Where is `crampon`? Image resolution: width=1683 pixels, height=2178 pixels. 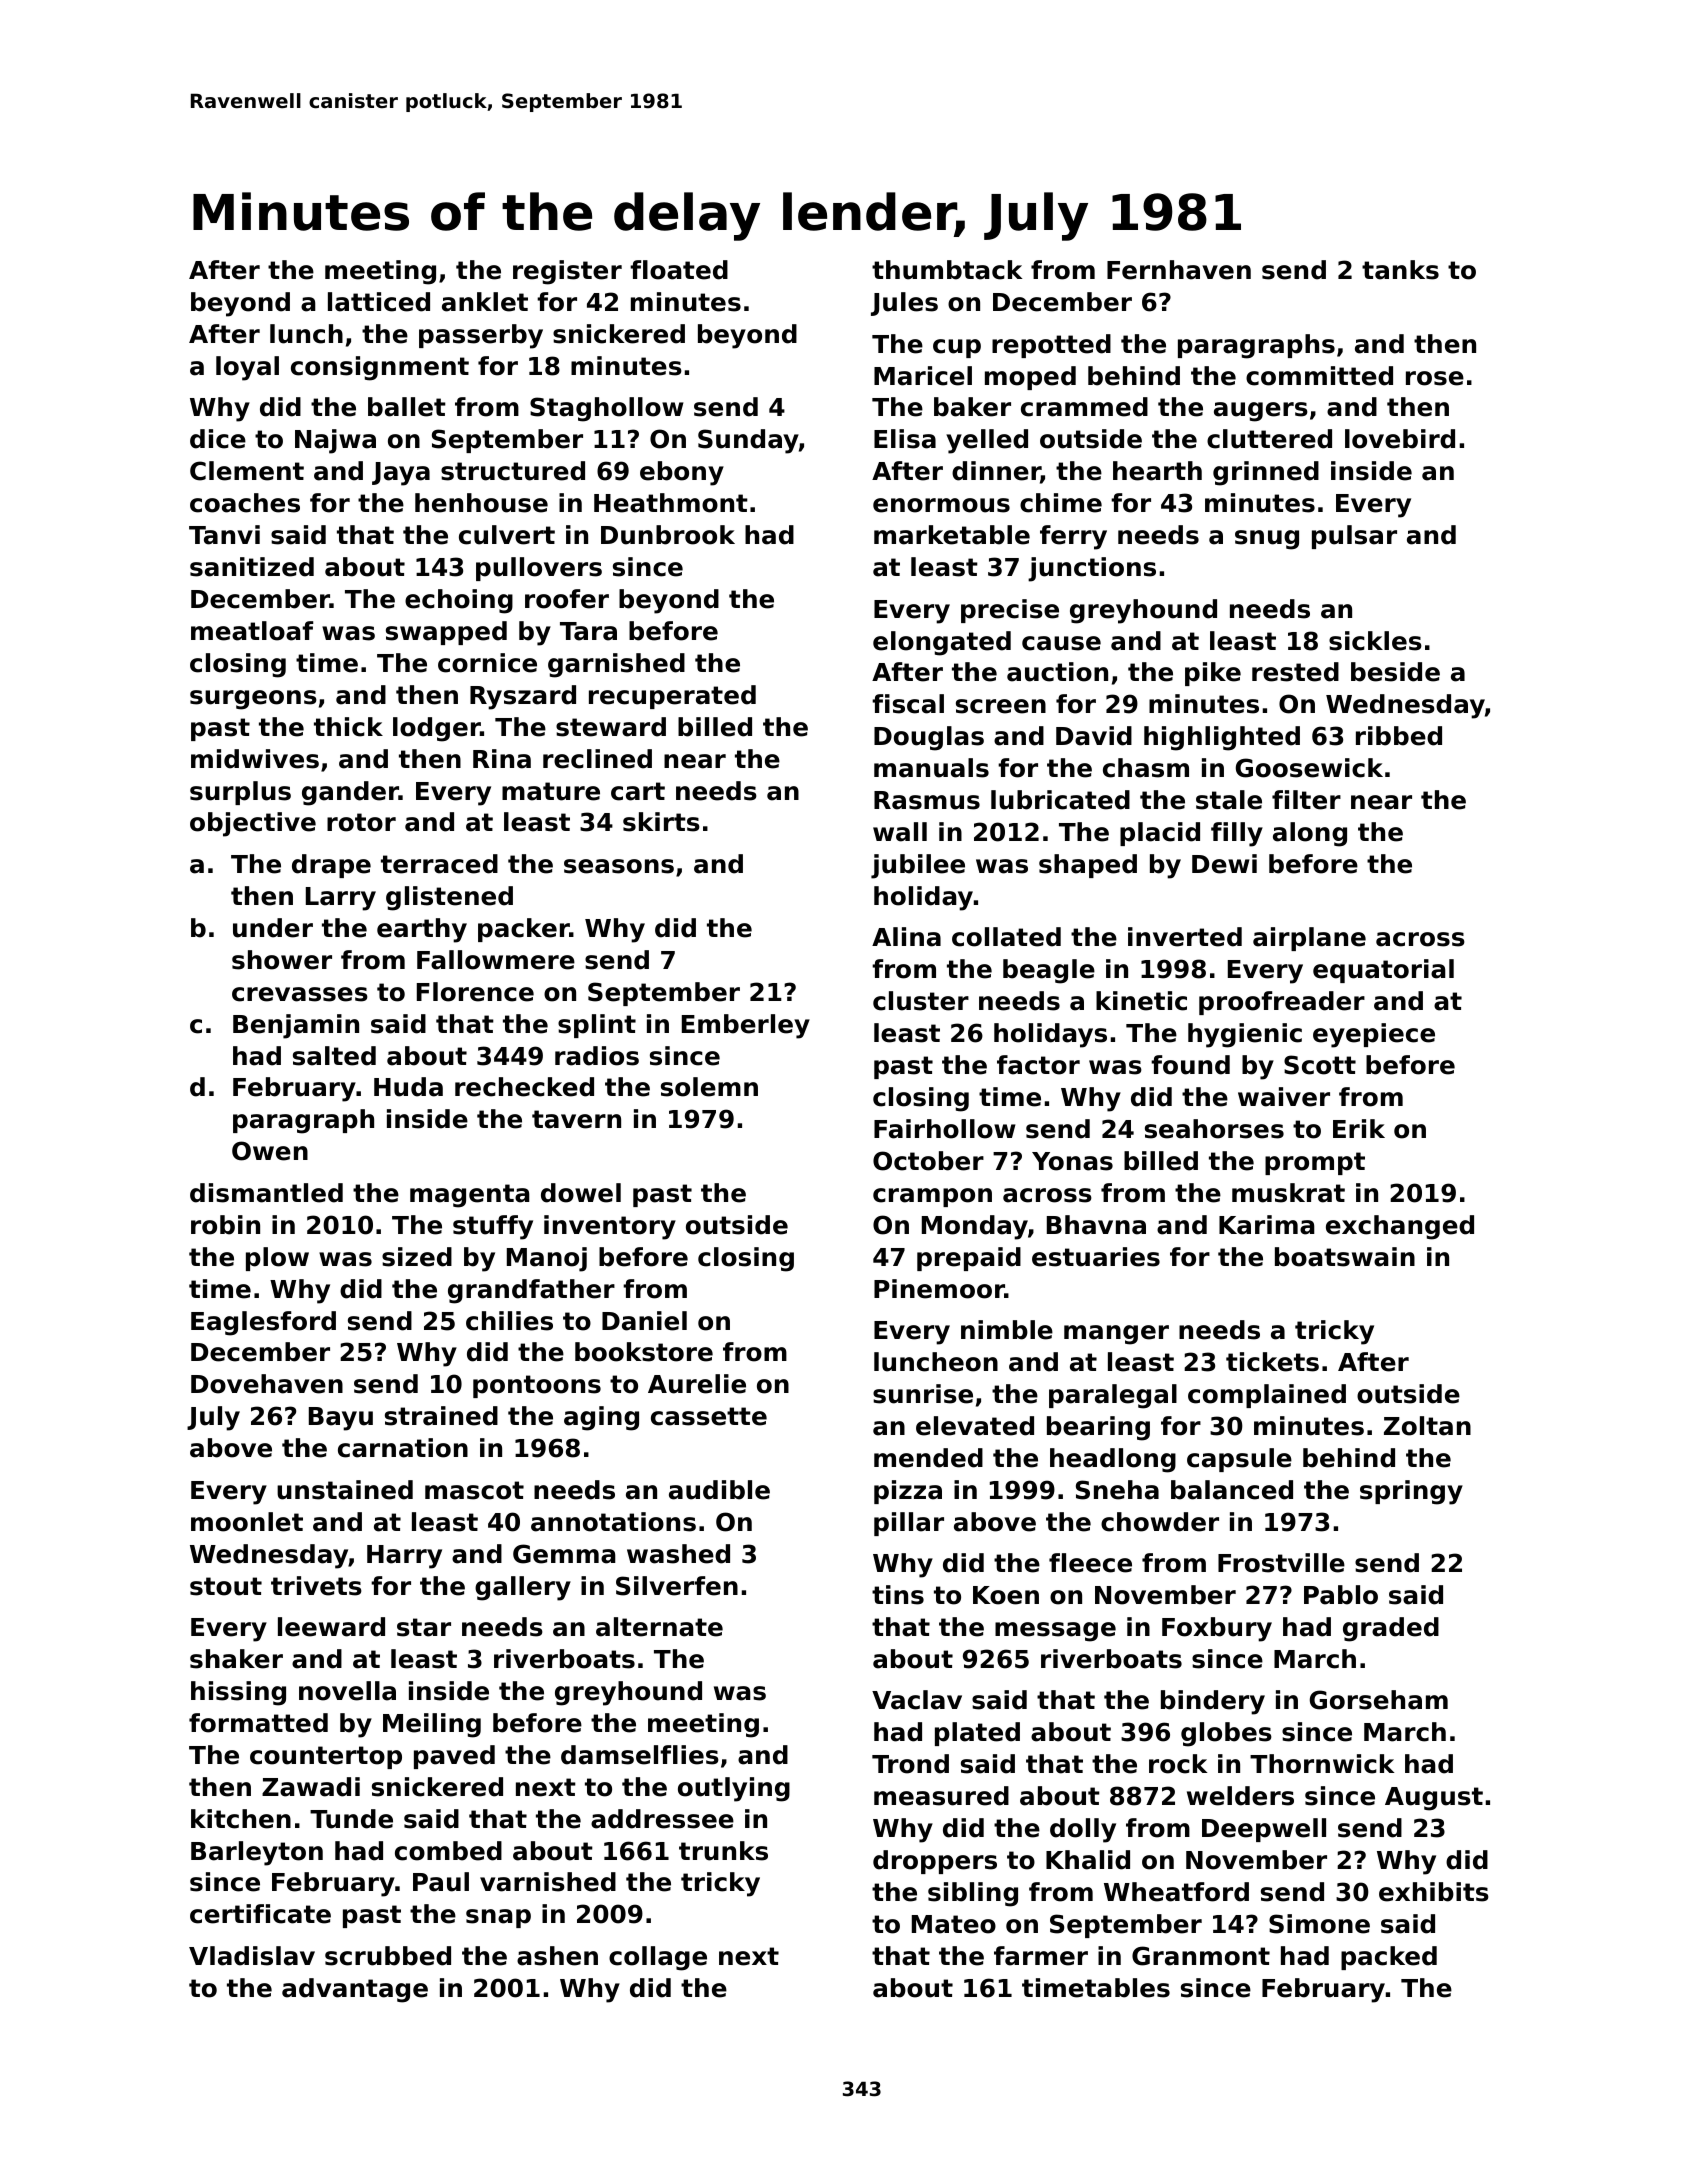
crampon is located at coordinates (932, 1197).
